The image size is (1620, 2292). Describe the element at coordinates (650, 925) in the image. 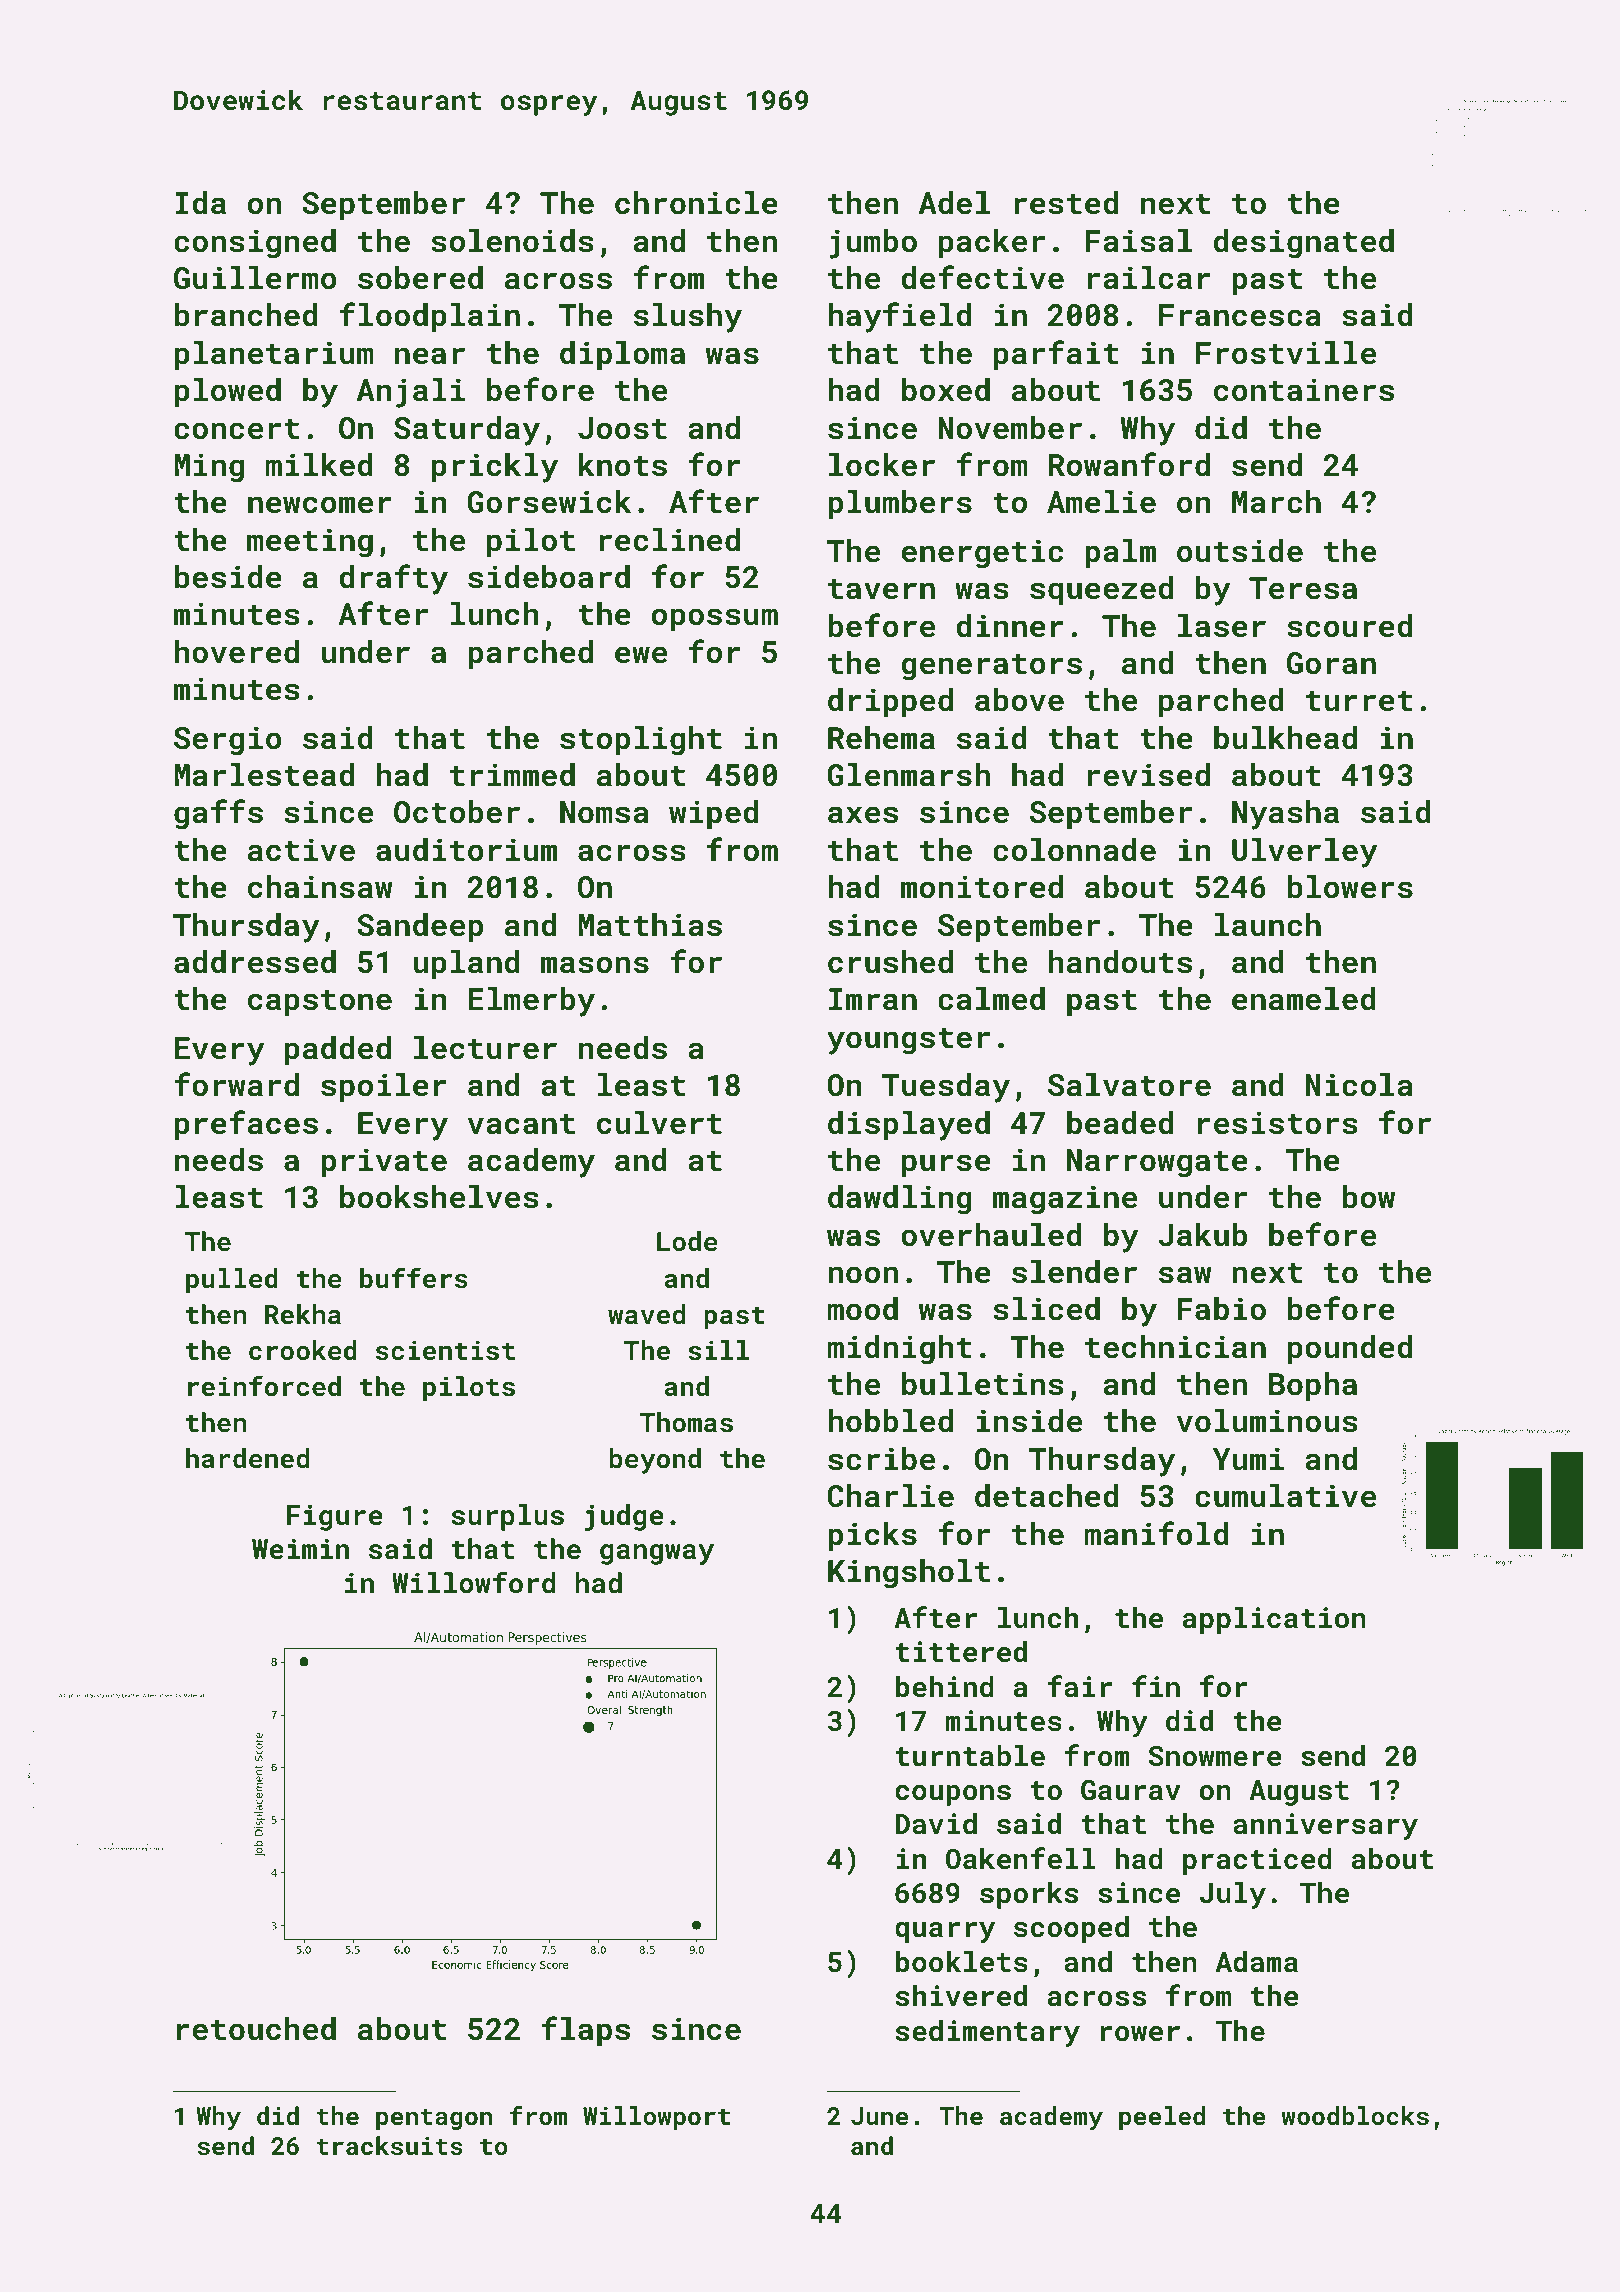

I see `Matthias` at that location.
